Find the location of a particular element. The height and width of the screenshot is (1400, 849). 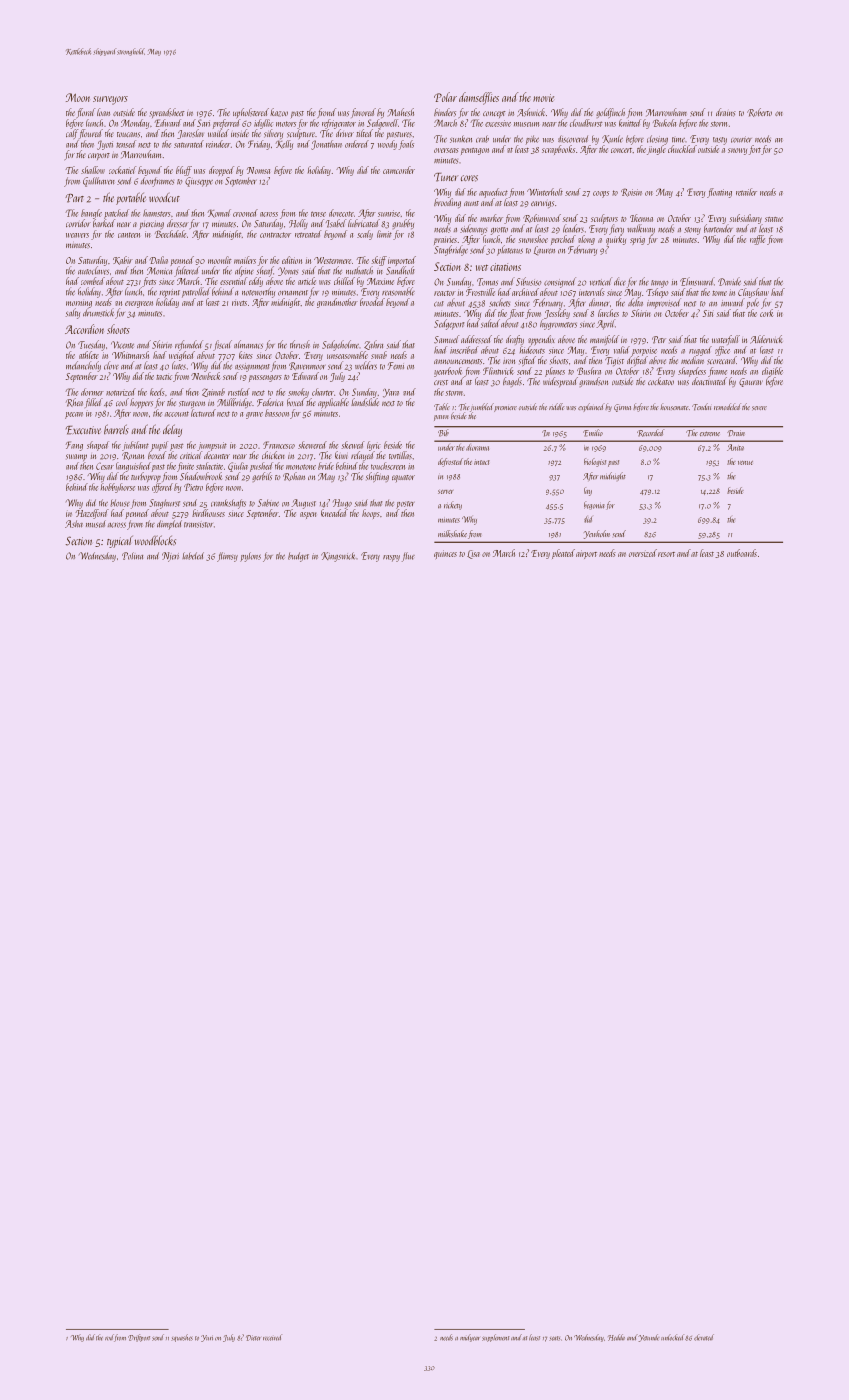

resort is located at coordinates (666, 554).
